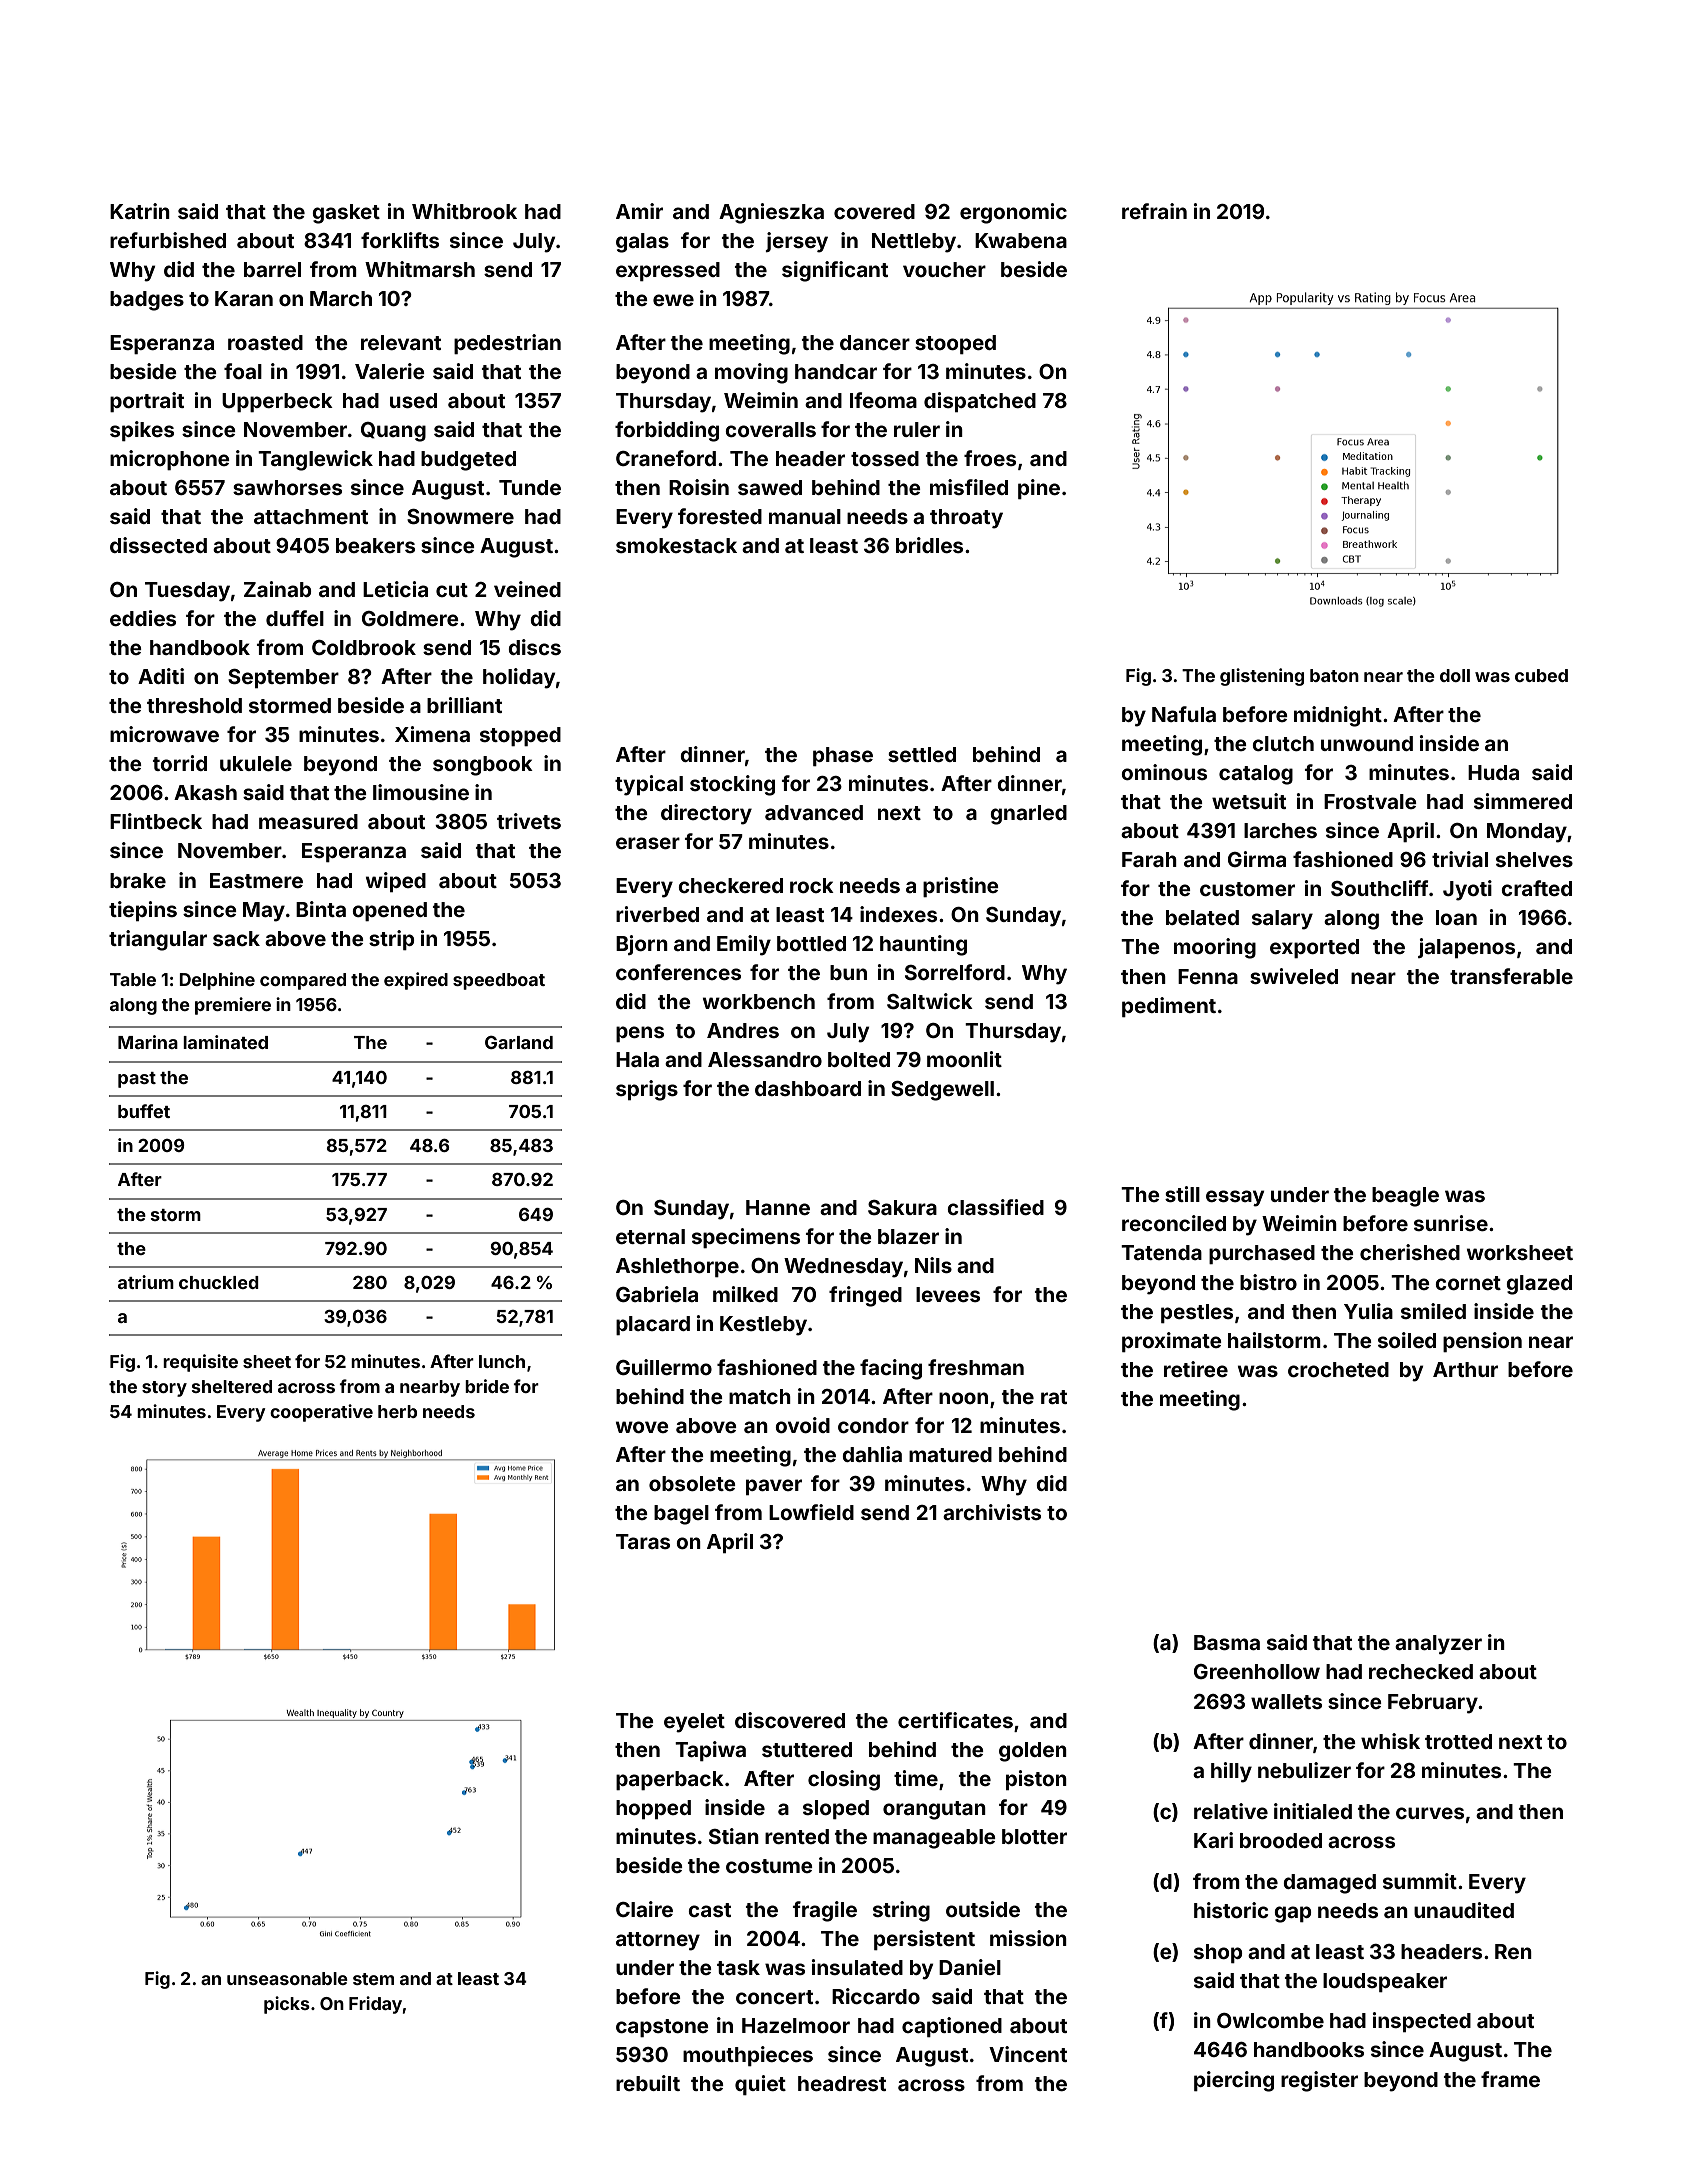 The image size is (1683, 2178). I want to click on ukulele, so click(256, 763).
